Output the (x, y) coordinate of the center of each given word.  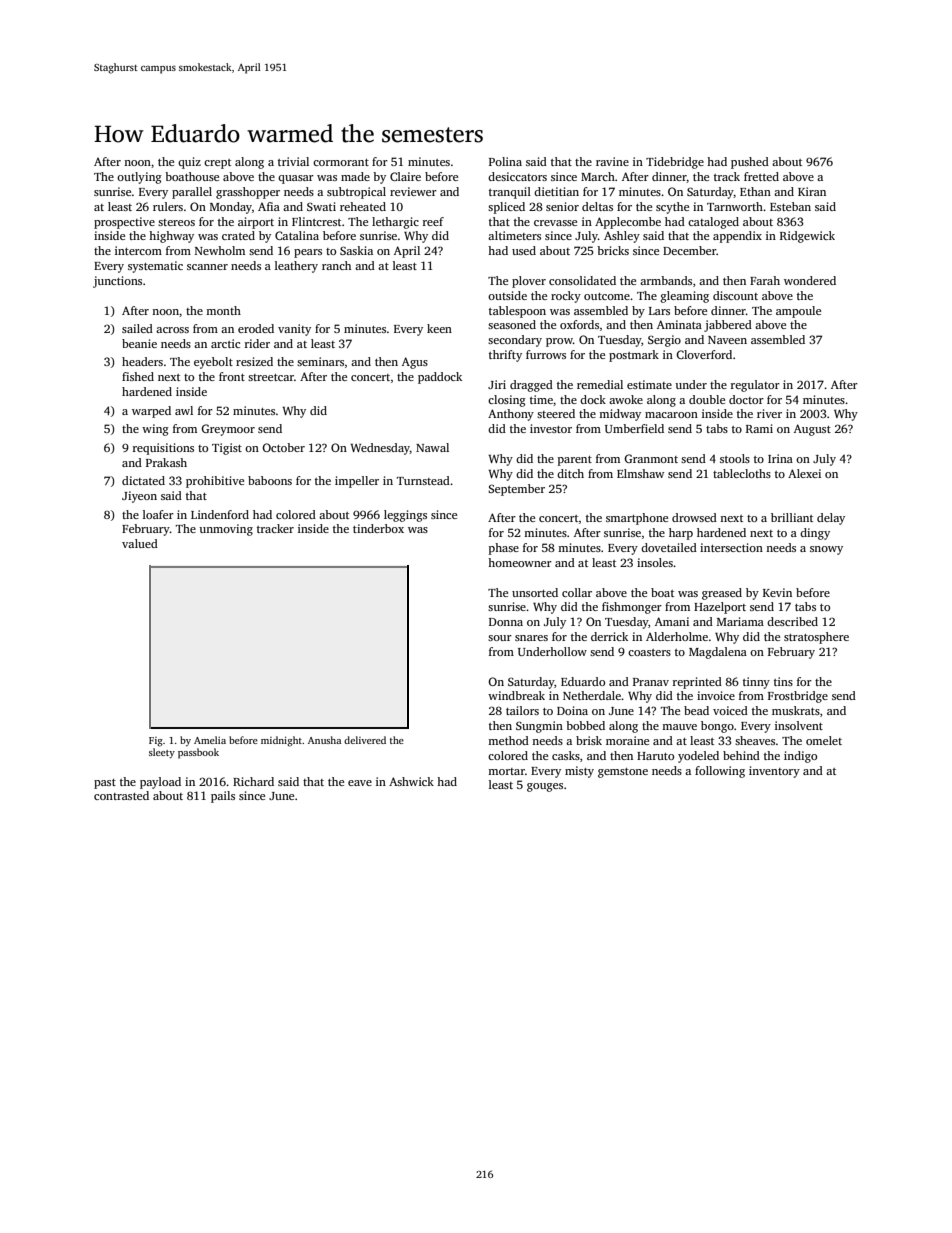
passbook (198, 753)
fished (138, 376)
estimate (649, 384)
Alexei (804, 473)
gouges (545, 787)
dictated (143, 480)
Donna (506, 622)
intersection (731, 547)
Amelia (210, 740)
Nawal (432, 447)
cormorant (341, 162)
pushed (750, 163)
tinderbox (378, 528)
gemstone (623, 773)
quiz (189, 163)
